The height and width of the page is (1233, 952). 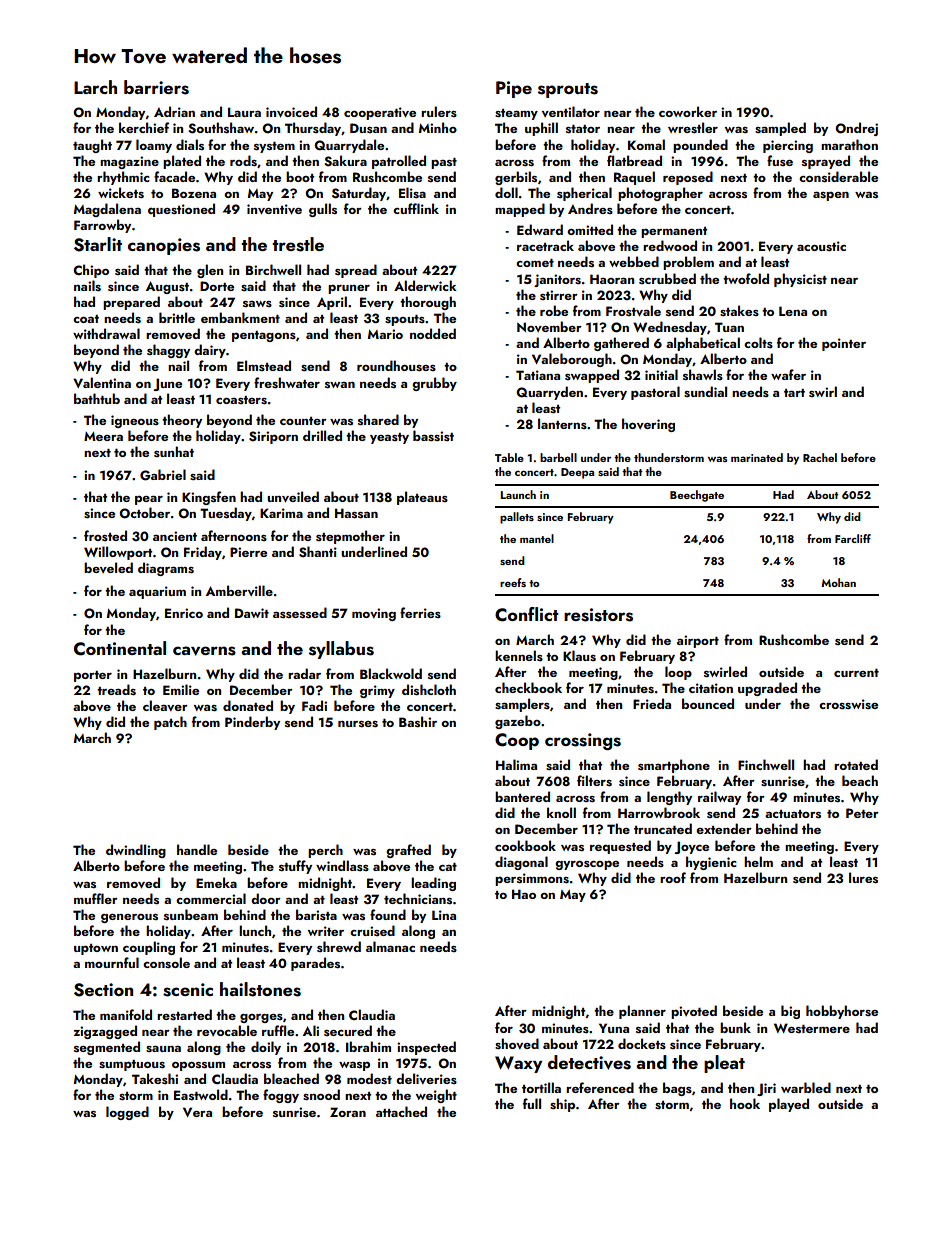 What do you see at coordinates (197, 1112) in the page?
I see `Vera` at bounding box center [197, 1112].
